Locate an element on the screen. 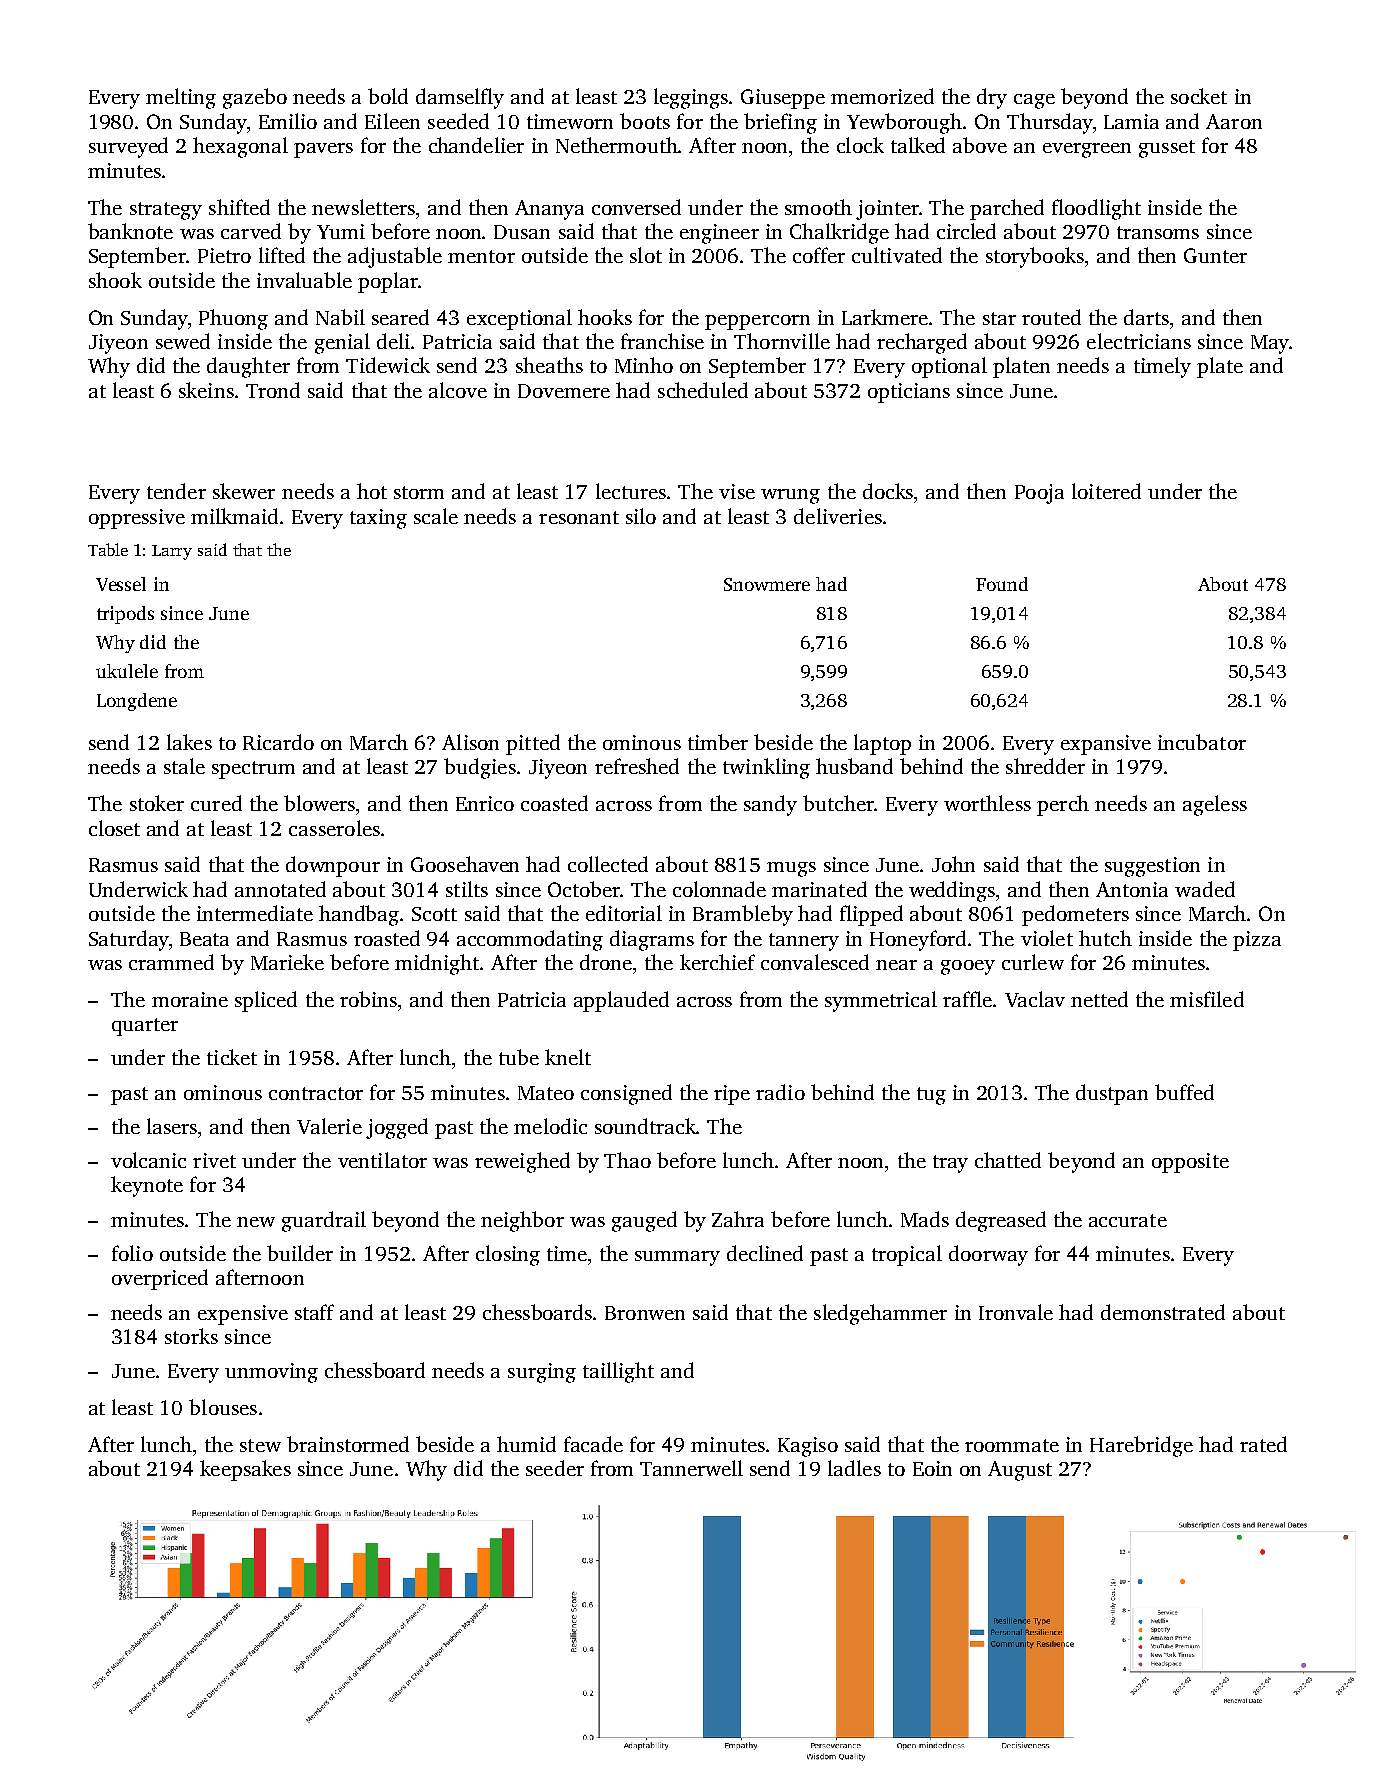 This screenshot has width=1383, height=1789. Eoin is located at coordinates (932, 1468).
